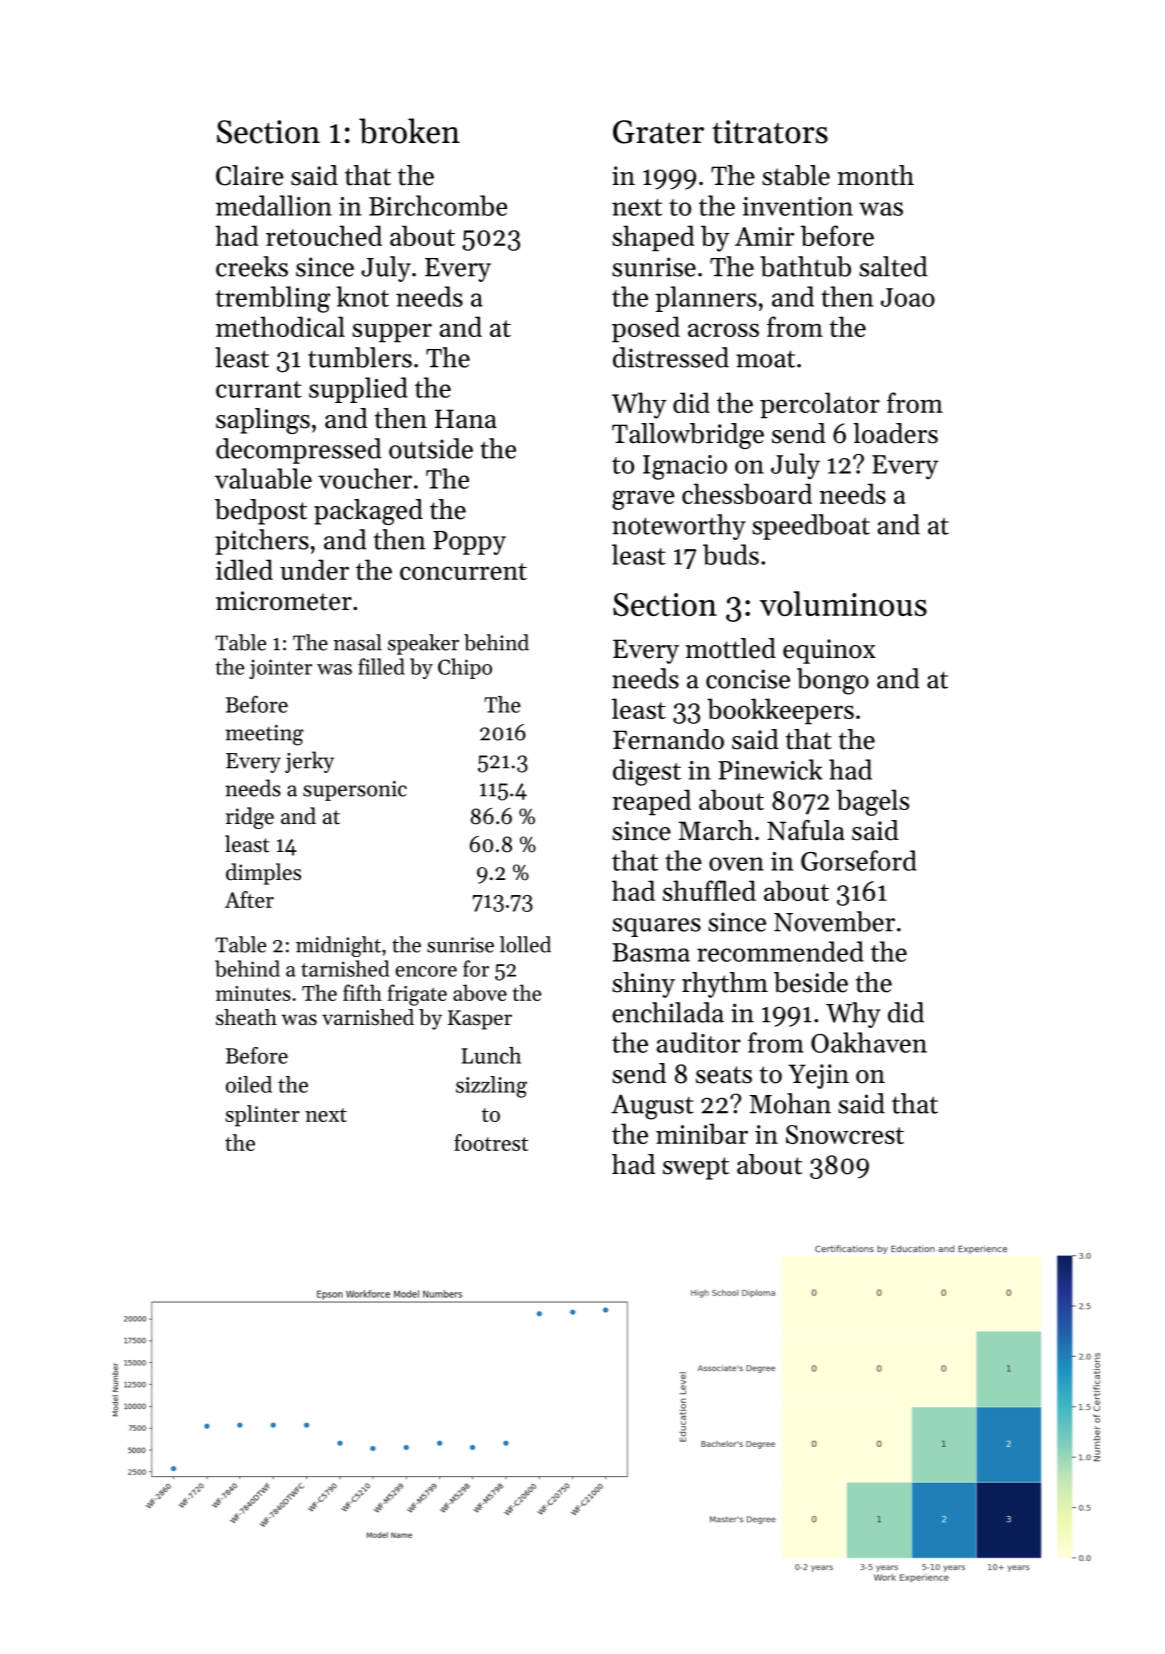  What do you see at coordinates (797, 206) in the image?
I see `invention` at bounding box center [797, 206].
